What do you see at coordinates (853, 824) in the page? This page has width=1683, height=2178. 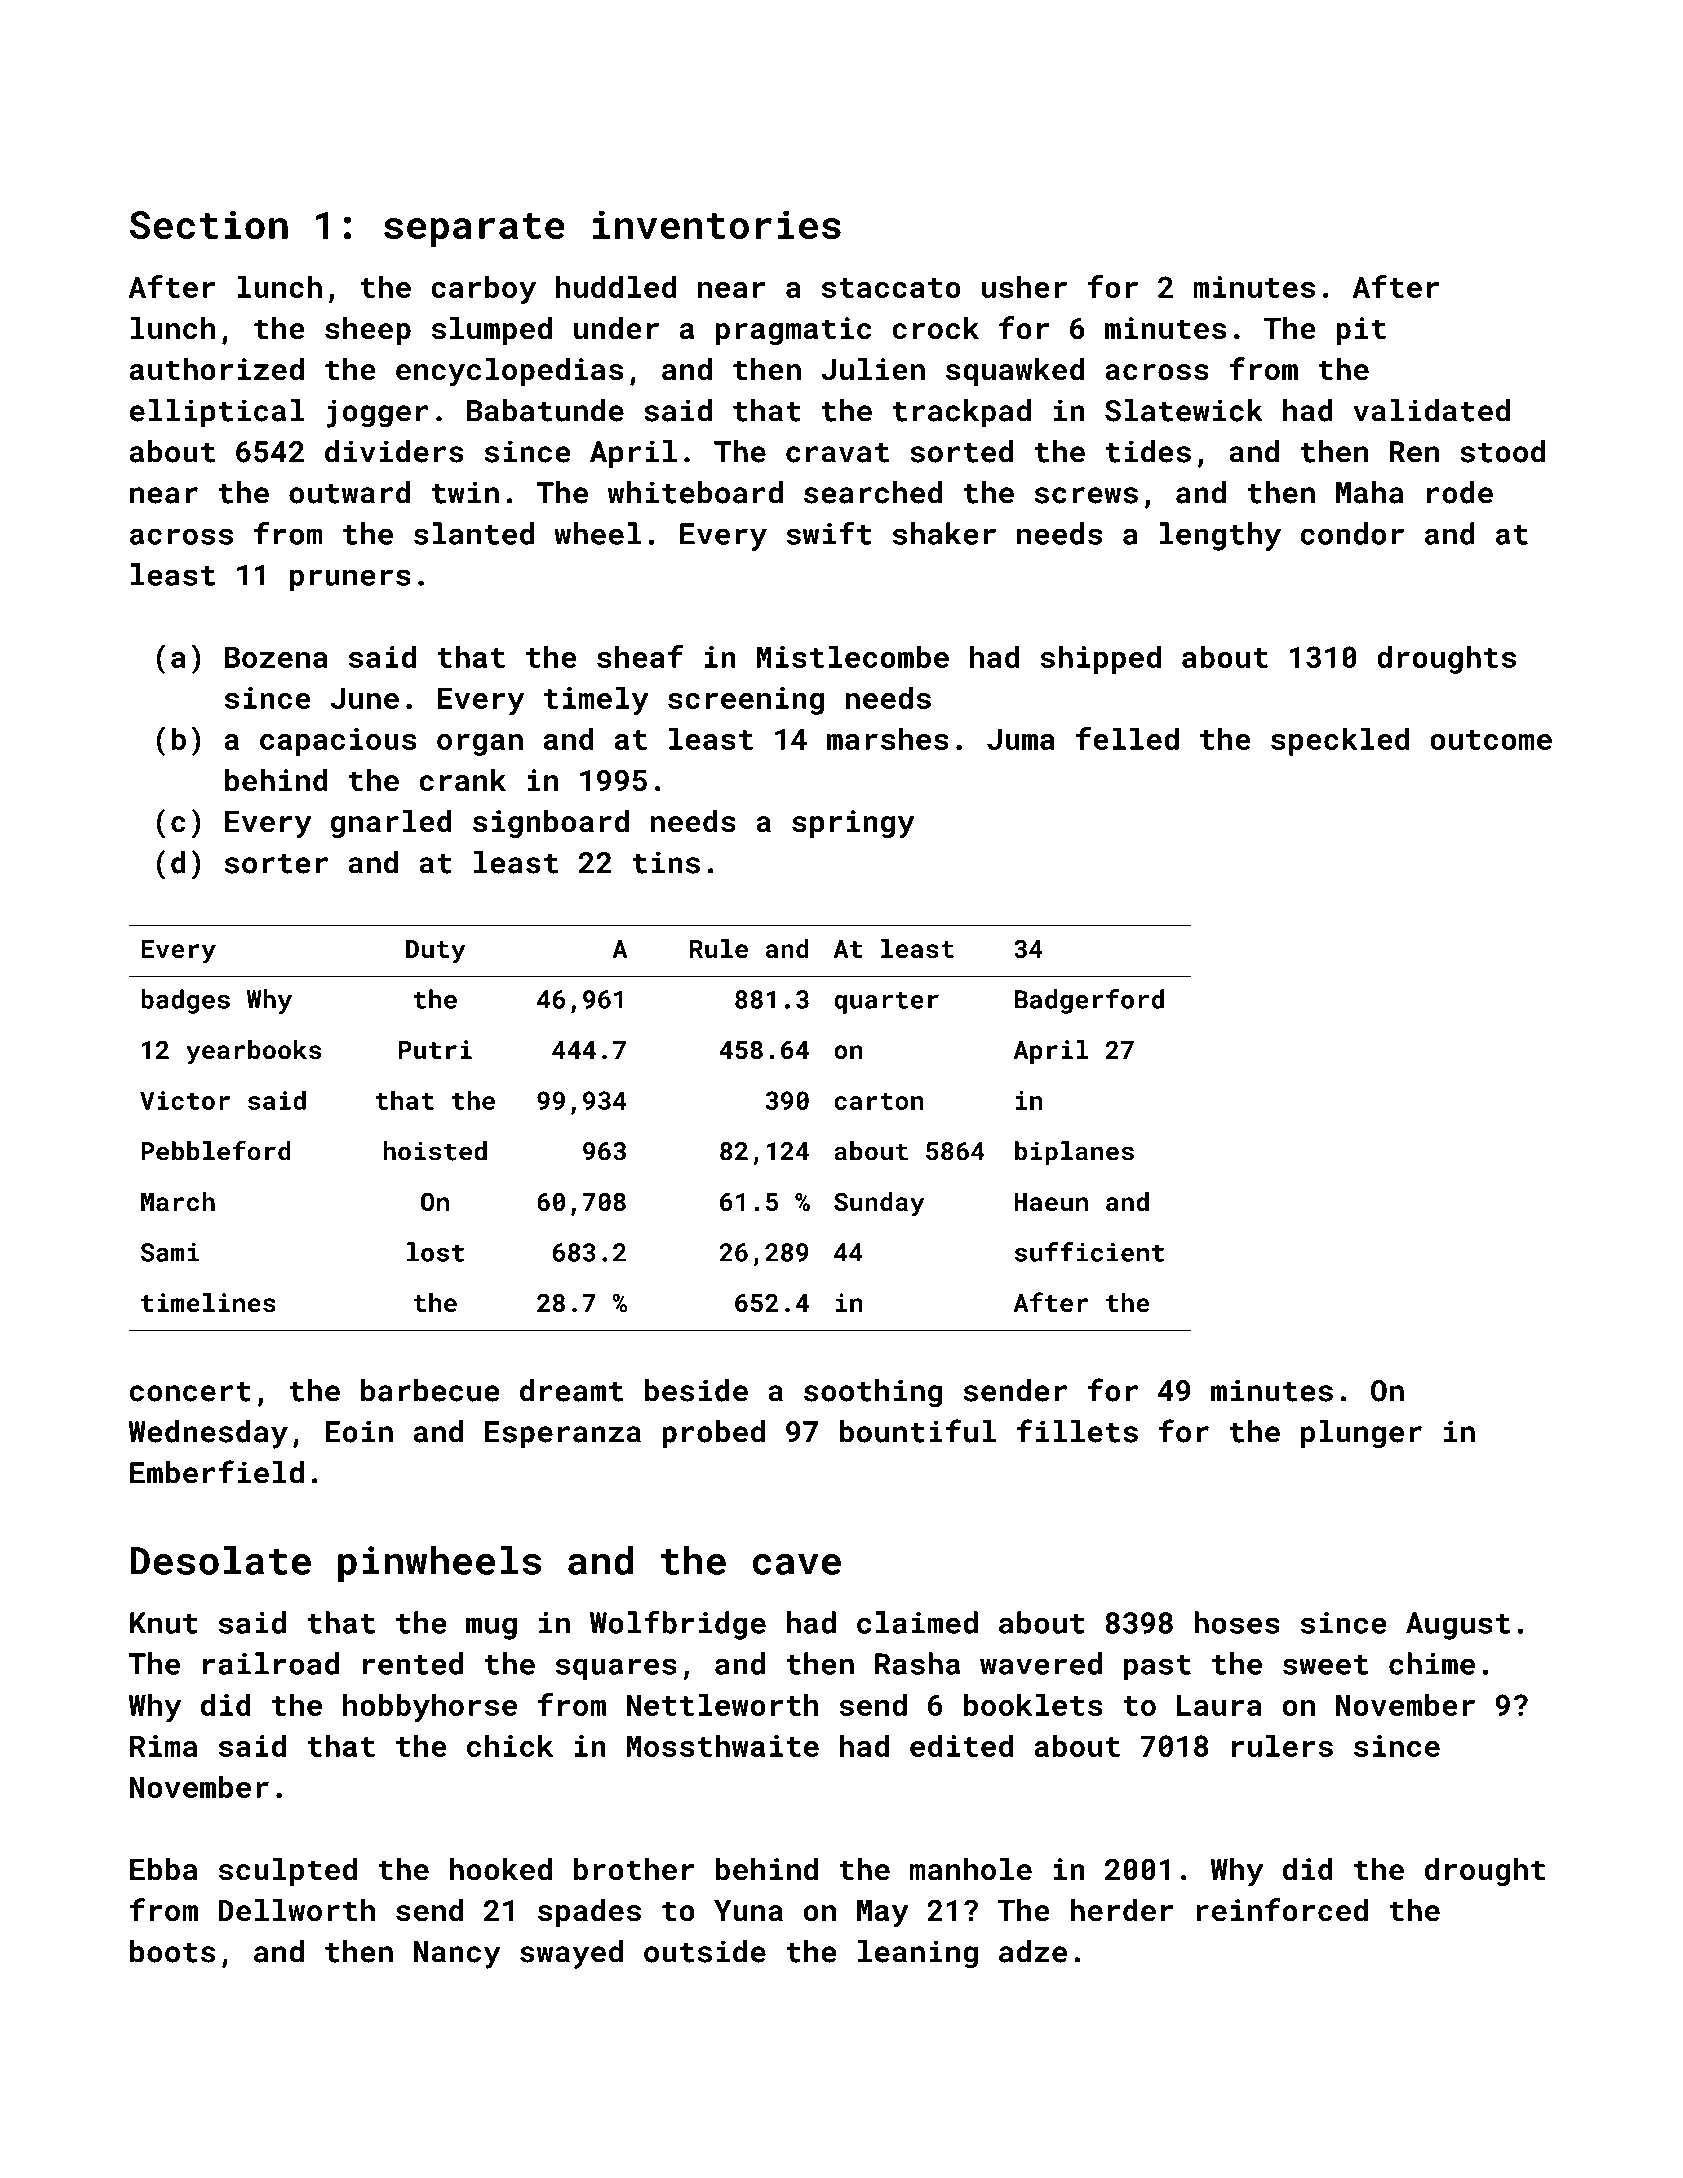 I see `springy` at bounding box center [853, 824].
